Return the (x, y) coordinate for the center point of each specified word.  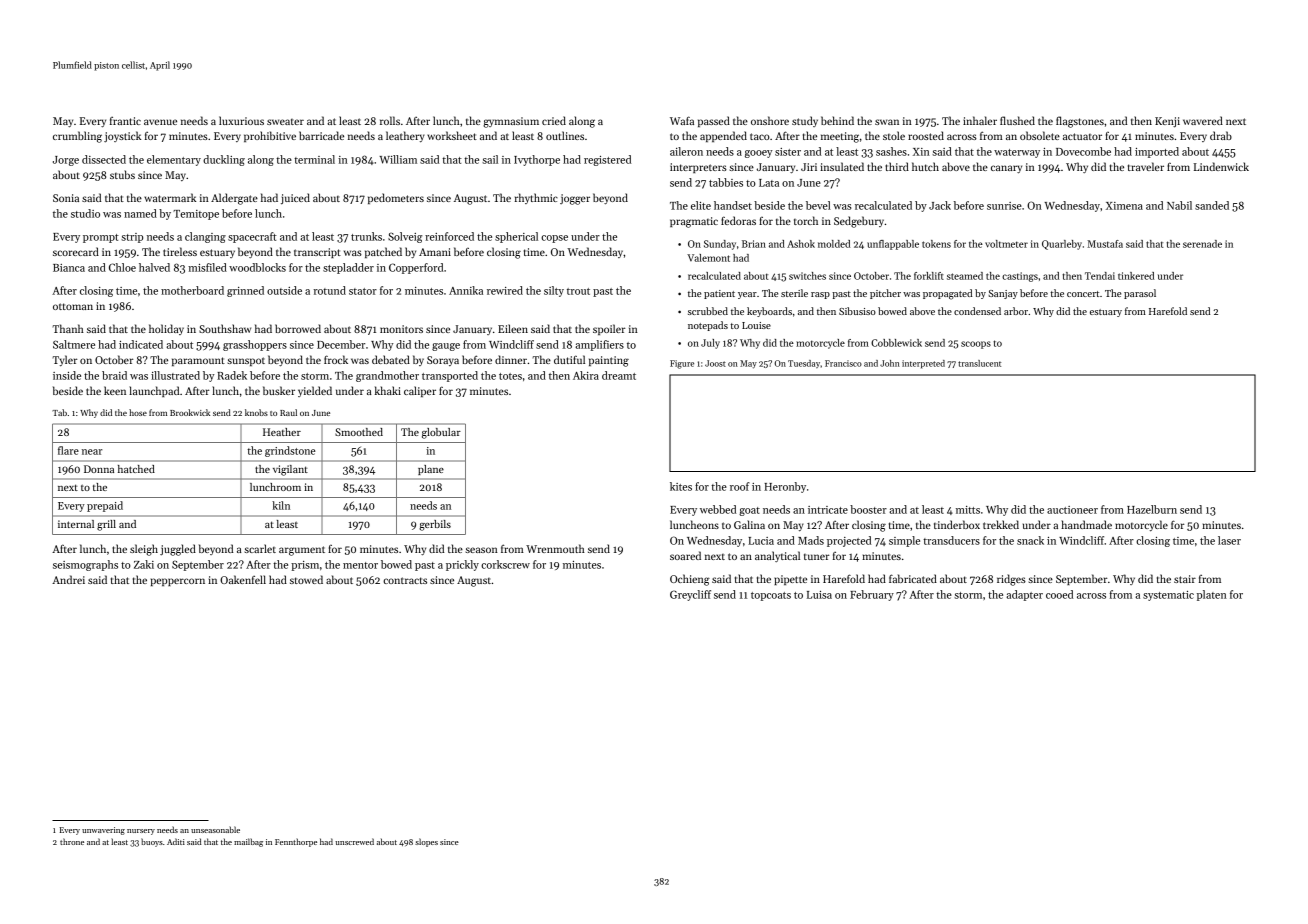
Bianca (69, 268)
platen (1212, 595)
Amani (435, 252)
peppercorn (178, 582)
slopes (426, 842)
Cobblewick (896, 343)
